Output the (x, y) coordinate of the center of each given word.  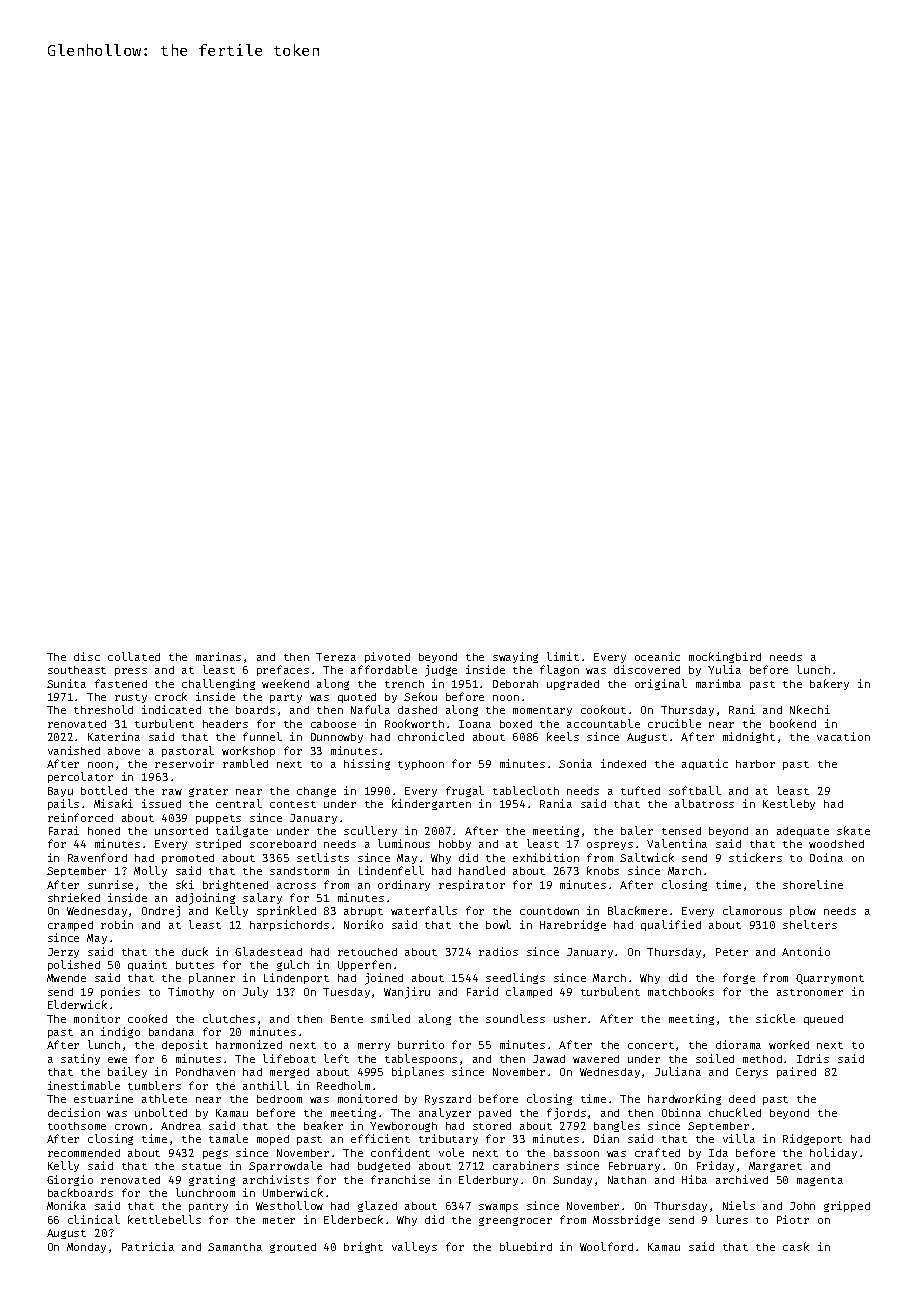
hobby (455, 845)
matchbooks (681, 991)
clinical (94, 1219)
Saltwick (647, 857)
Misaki (113, 803)
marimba (718, 683)
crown (131, 1127)
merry (374, 1047)
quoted (357, 698)
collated (134, 656)
